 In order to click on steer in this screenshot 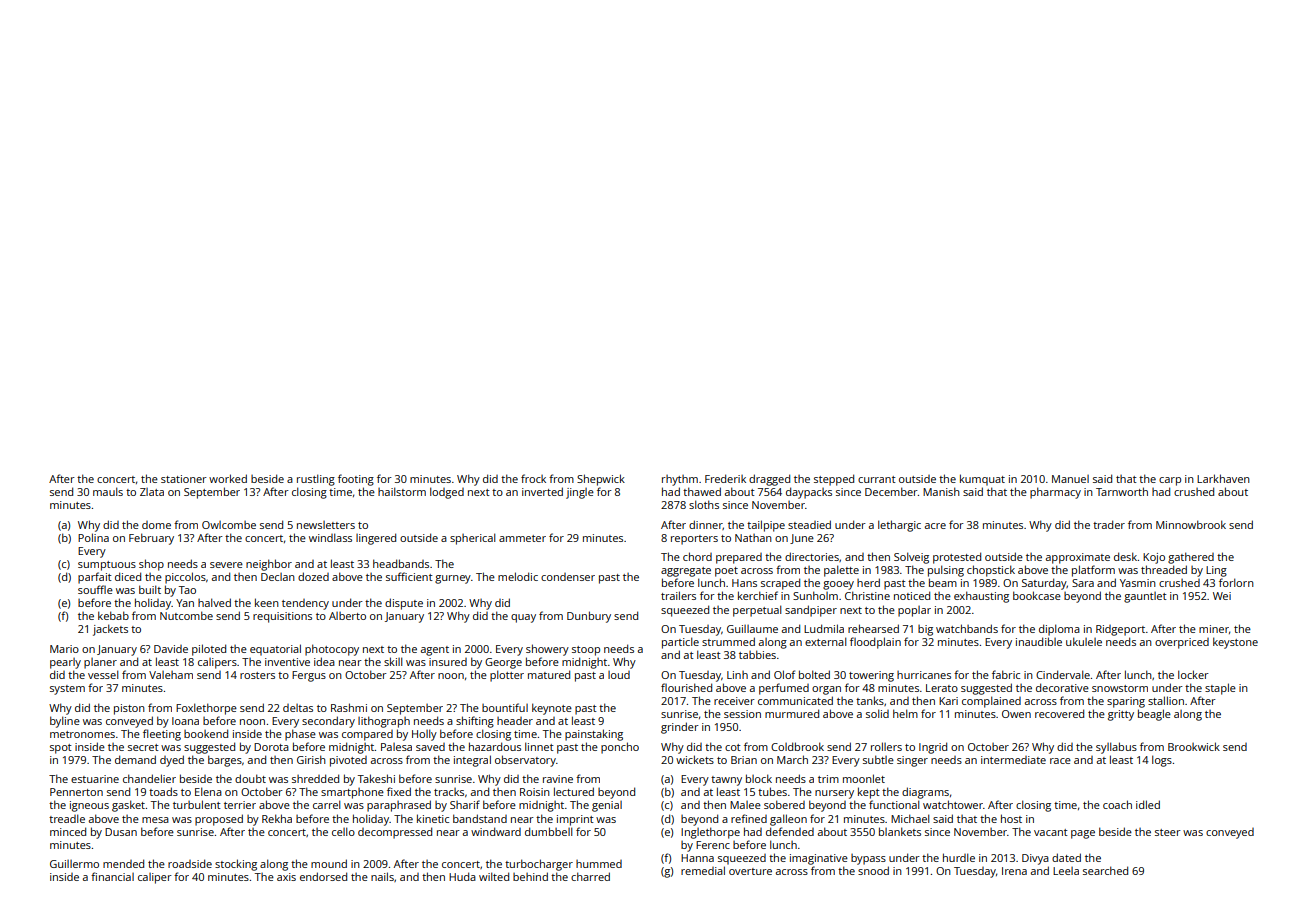, I will do `click(1168, 832)`.
